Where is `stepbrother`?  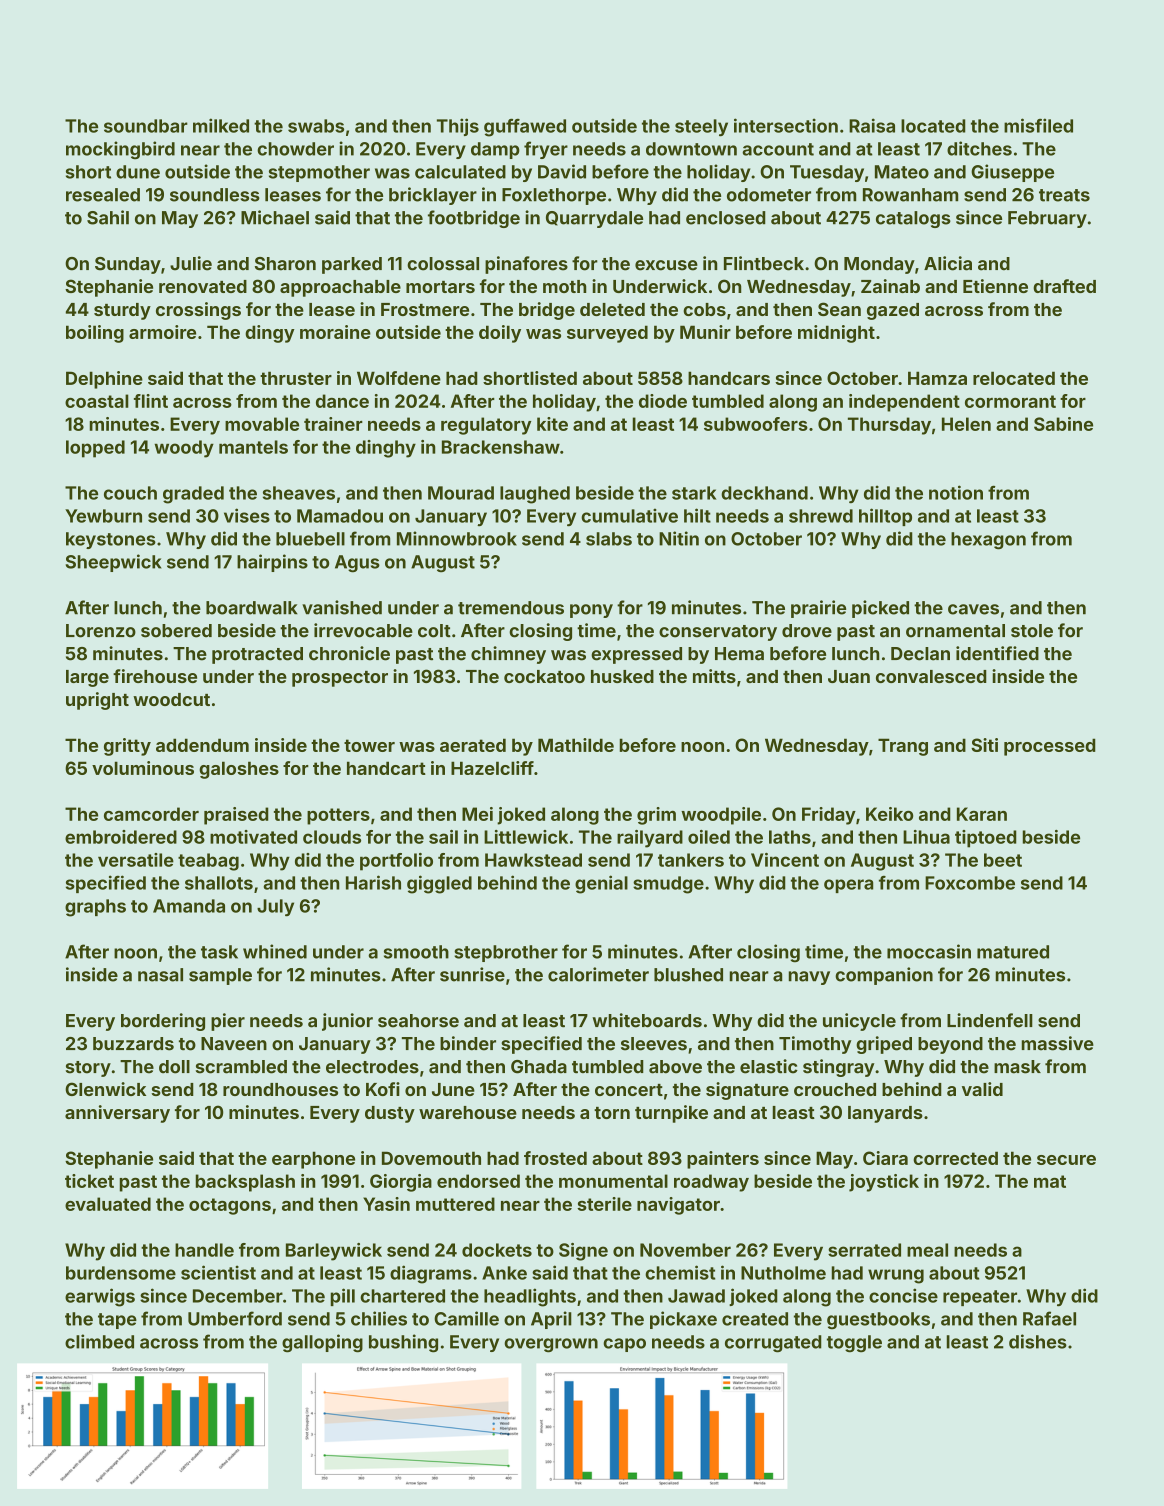 stepbrother is located at coordinates (506, 953).
